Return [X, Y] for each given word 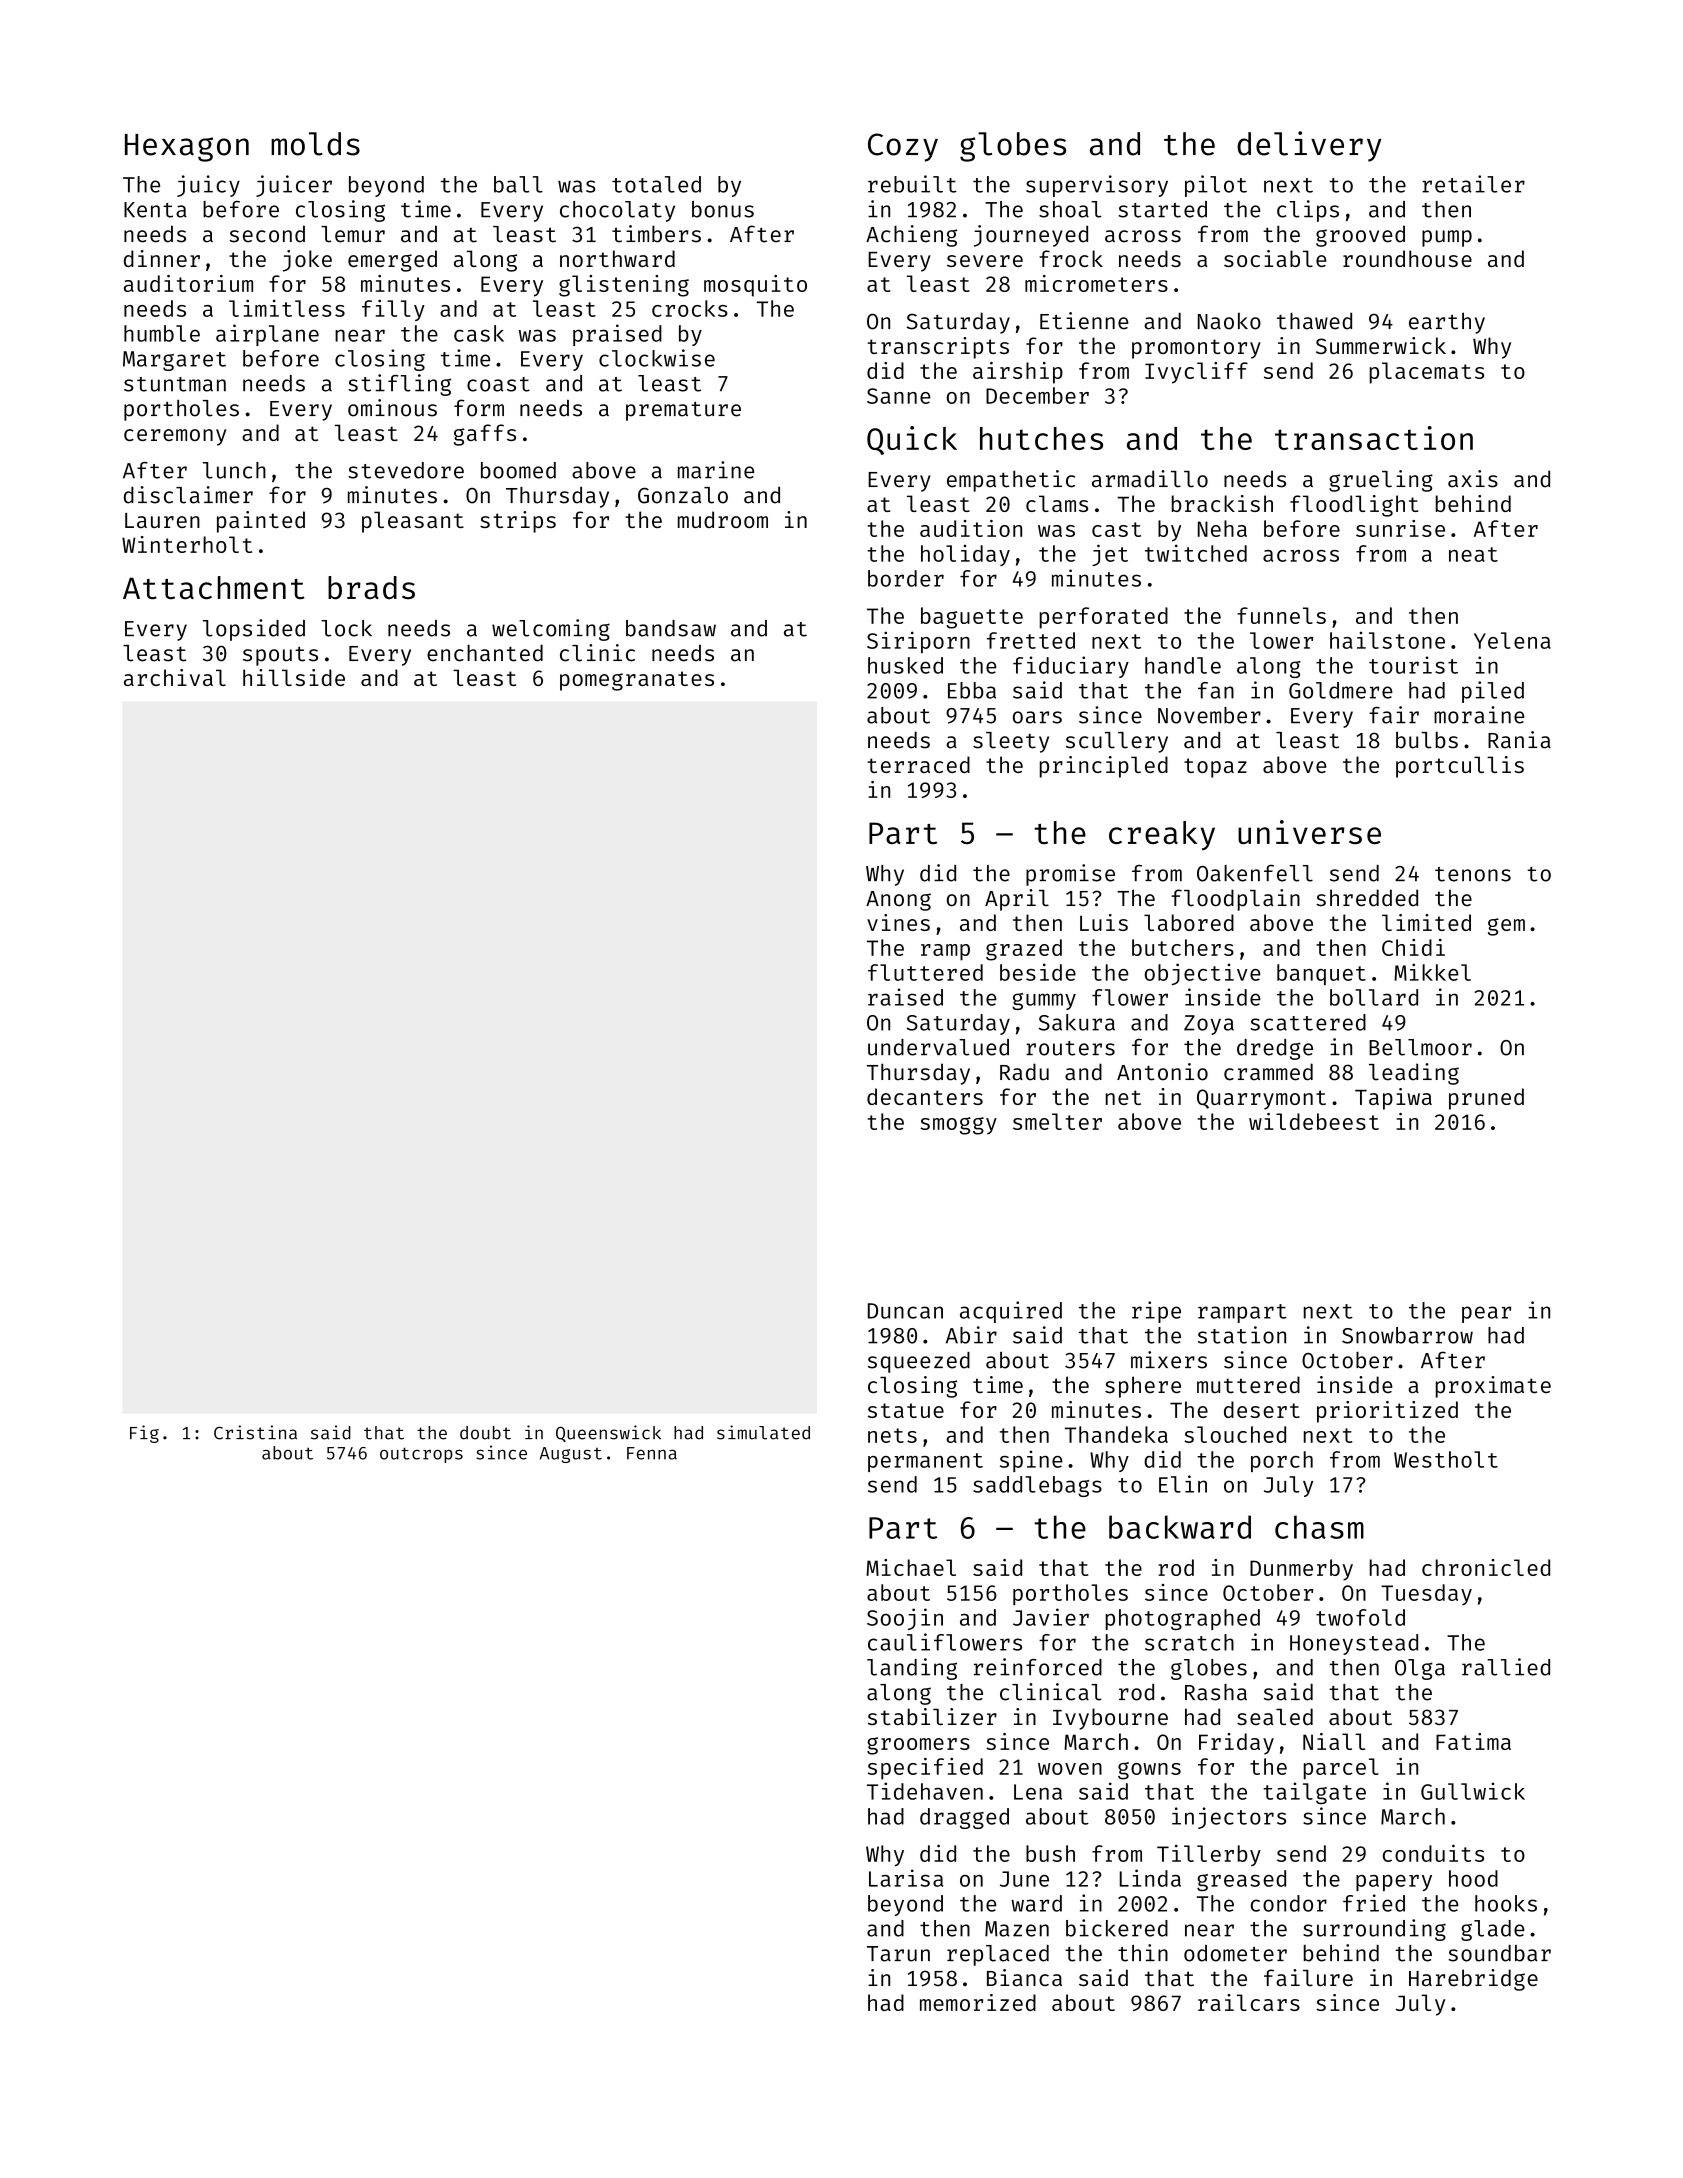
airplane [267, 335]
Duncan [905, 1311]
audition [971, 528]
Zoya [1209, 1025]
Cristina [255, 1432]
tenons [1473, 874]
